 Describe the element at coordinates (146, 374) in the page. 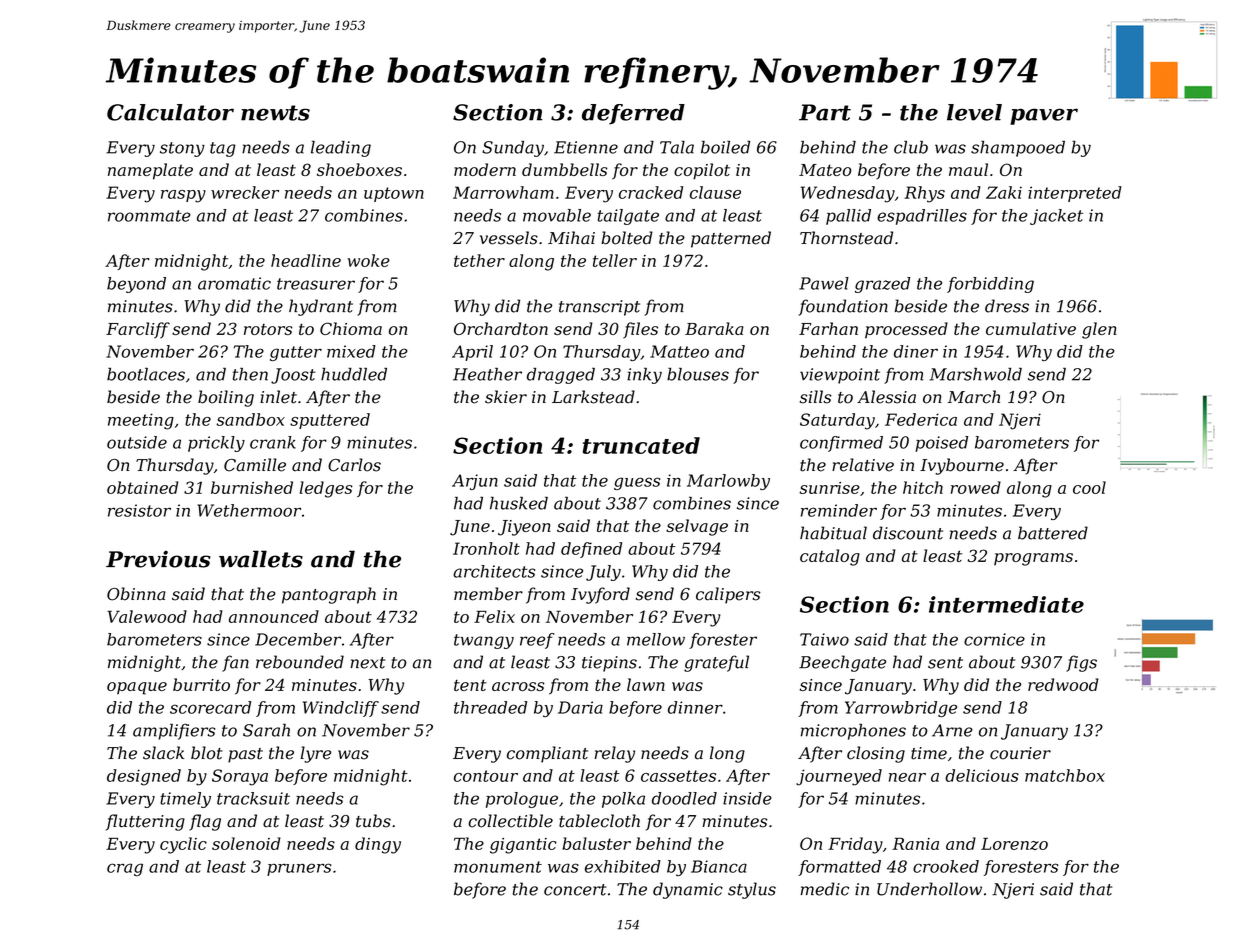

I see `bootlaces` at that location.
